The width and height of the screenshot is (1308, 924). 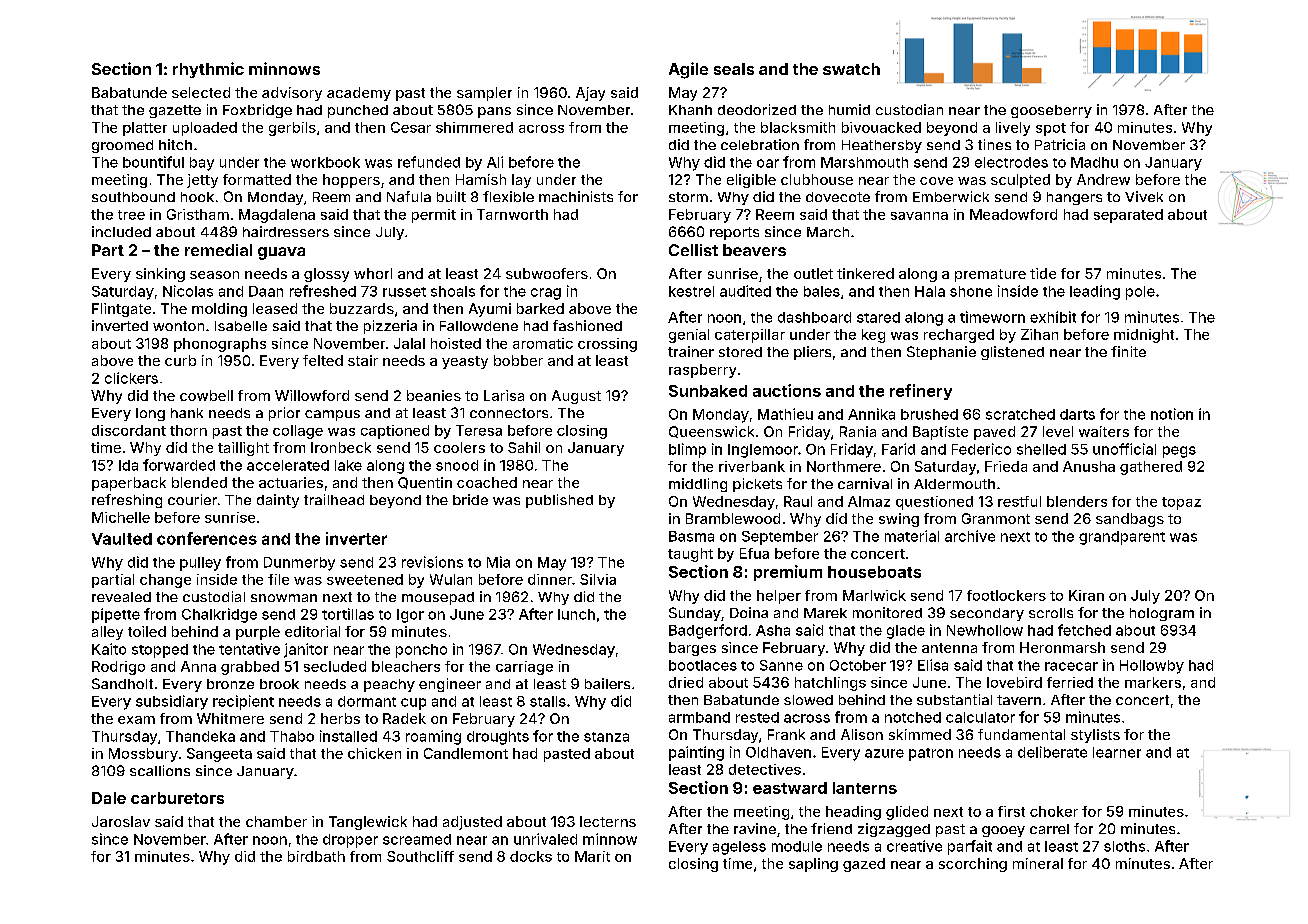 What do you see at coordinates (739, 848) in the screenshot?
I see `ageless` at bounding box center [739, 848].
